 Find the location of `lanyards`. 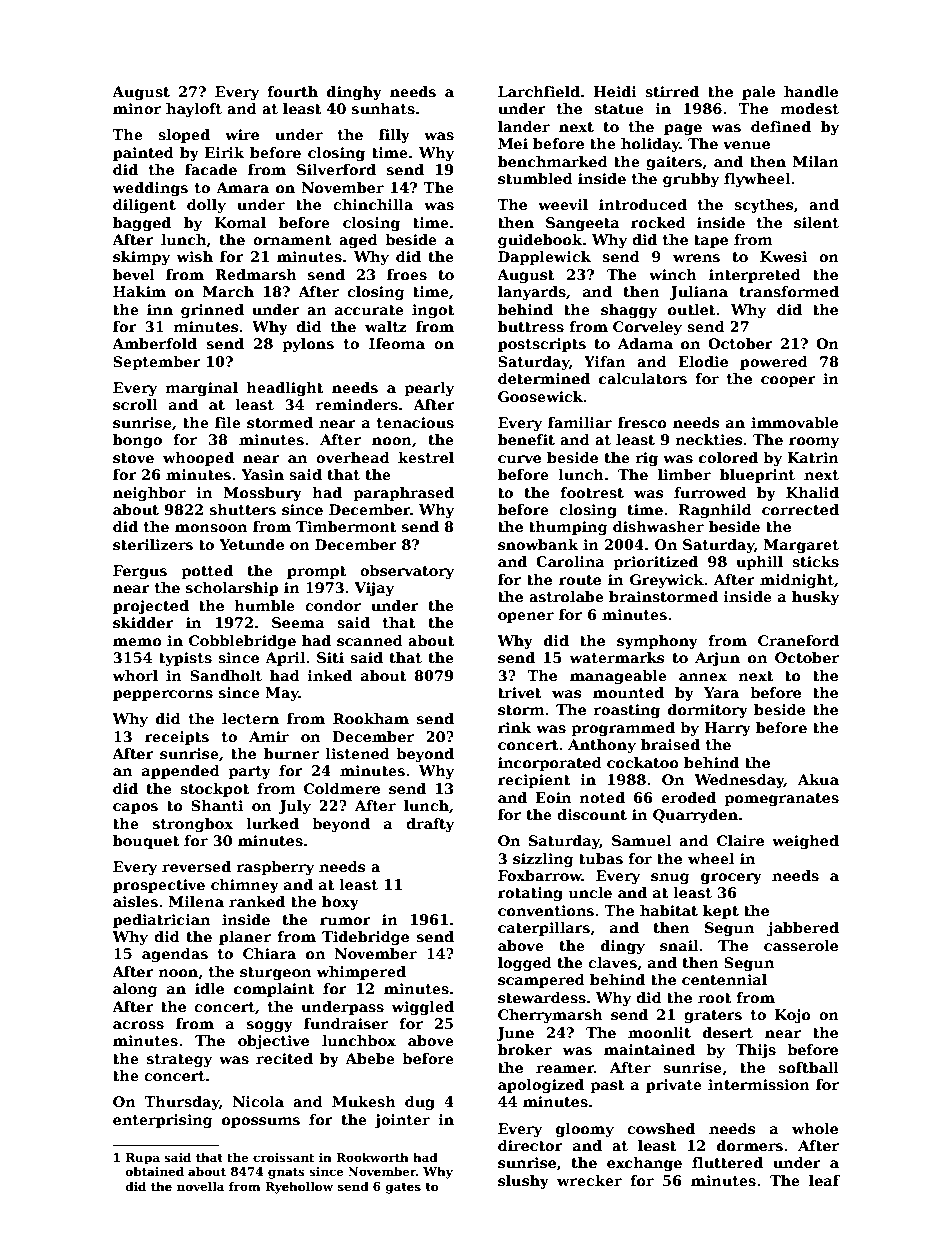

lanyards is located at coordinates (532, 293).
